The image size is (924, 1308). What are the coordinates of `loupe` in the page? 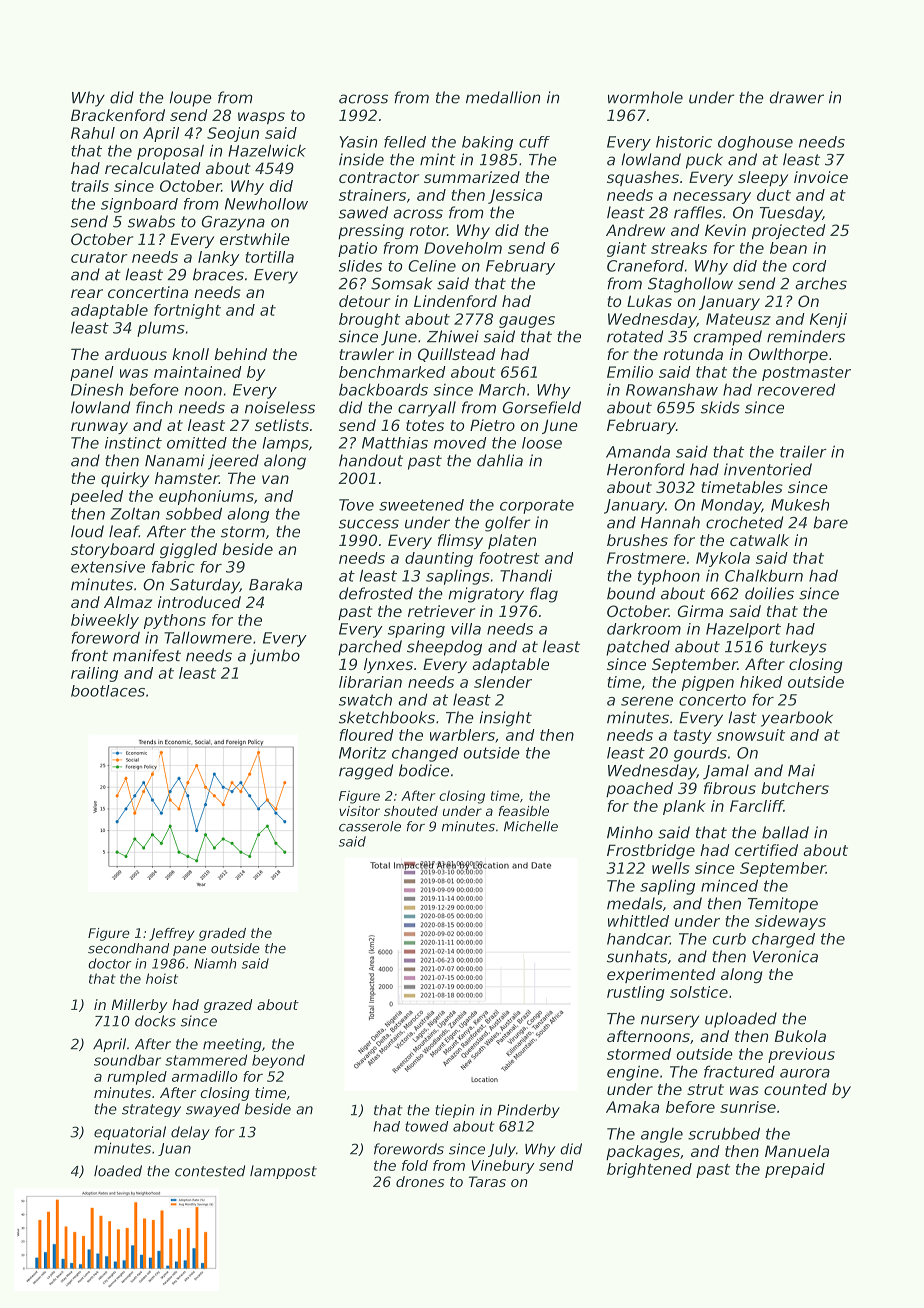 It's located at (190, 99).
